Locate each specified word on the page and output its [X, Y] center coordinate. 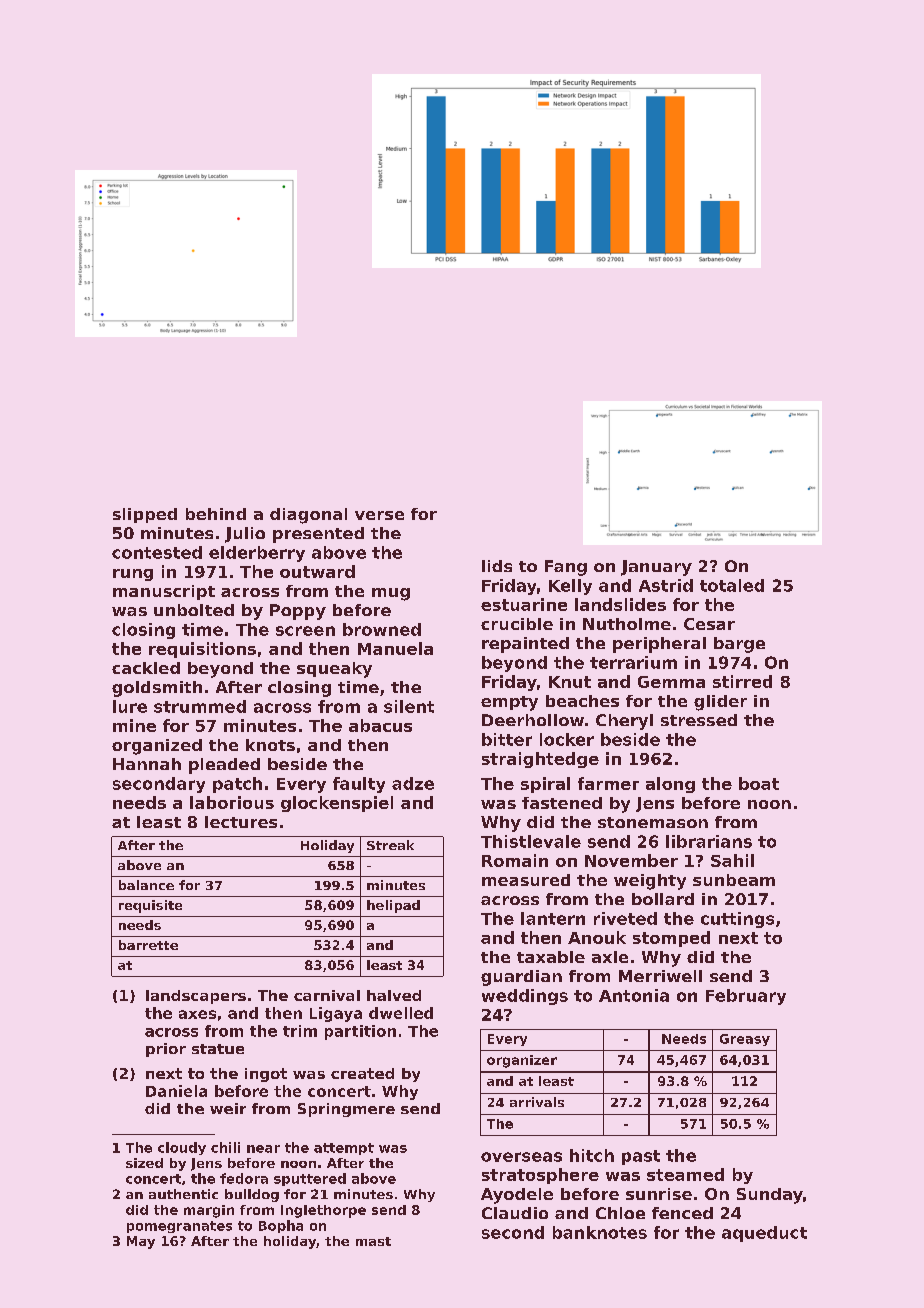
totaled [732, 585]
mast [373, 1241]
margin [209, 1211]
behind [216, 514]
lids [497, 566]
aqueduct [764, 1234]
